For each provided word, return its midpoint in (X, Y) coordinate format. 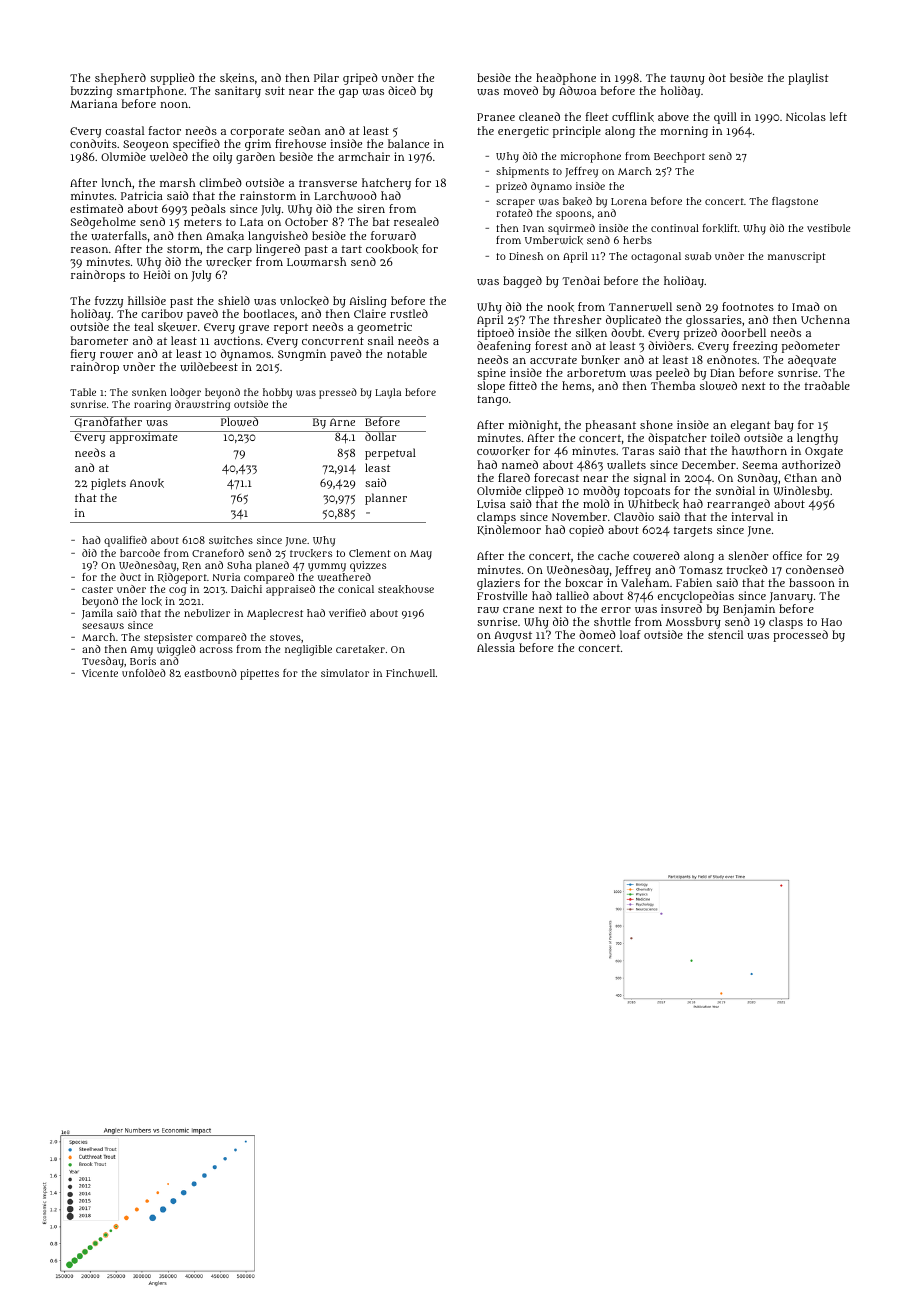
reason (89, 250)
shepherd (120, 79)
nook (560, 307)
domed (597, 634)
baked (577, 201)
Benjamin (749, 610)
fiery (83, 355)
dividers (669, 345)
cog (177, 591)
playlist (808, 79)
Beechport (679, 157)
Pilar (326, 77)
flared (514, 477)
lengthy (817, 439)
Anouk (147, 483)
